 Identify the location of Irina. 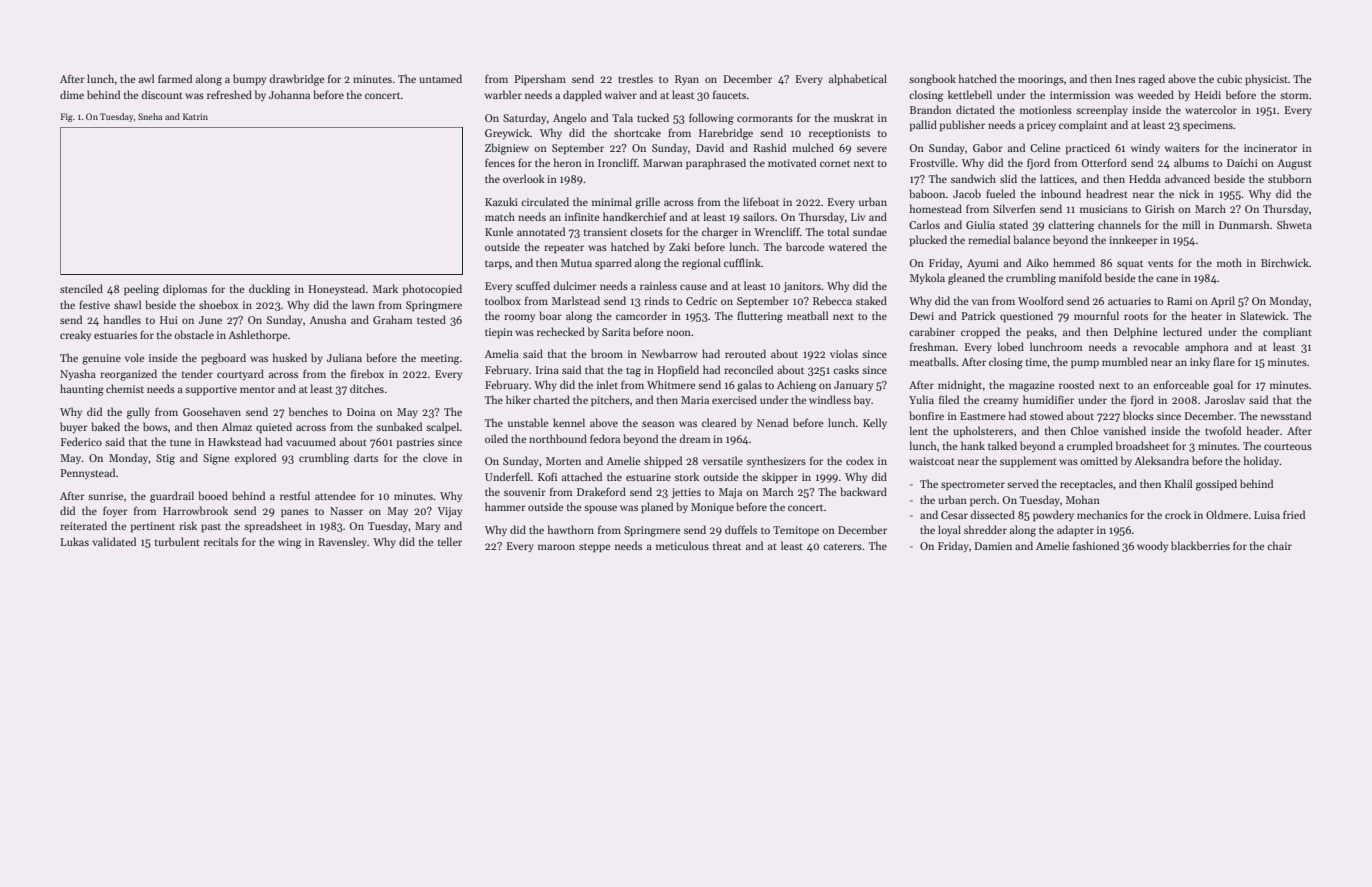
(547, 370).
